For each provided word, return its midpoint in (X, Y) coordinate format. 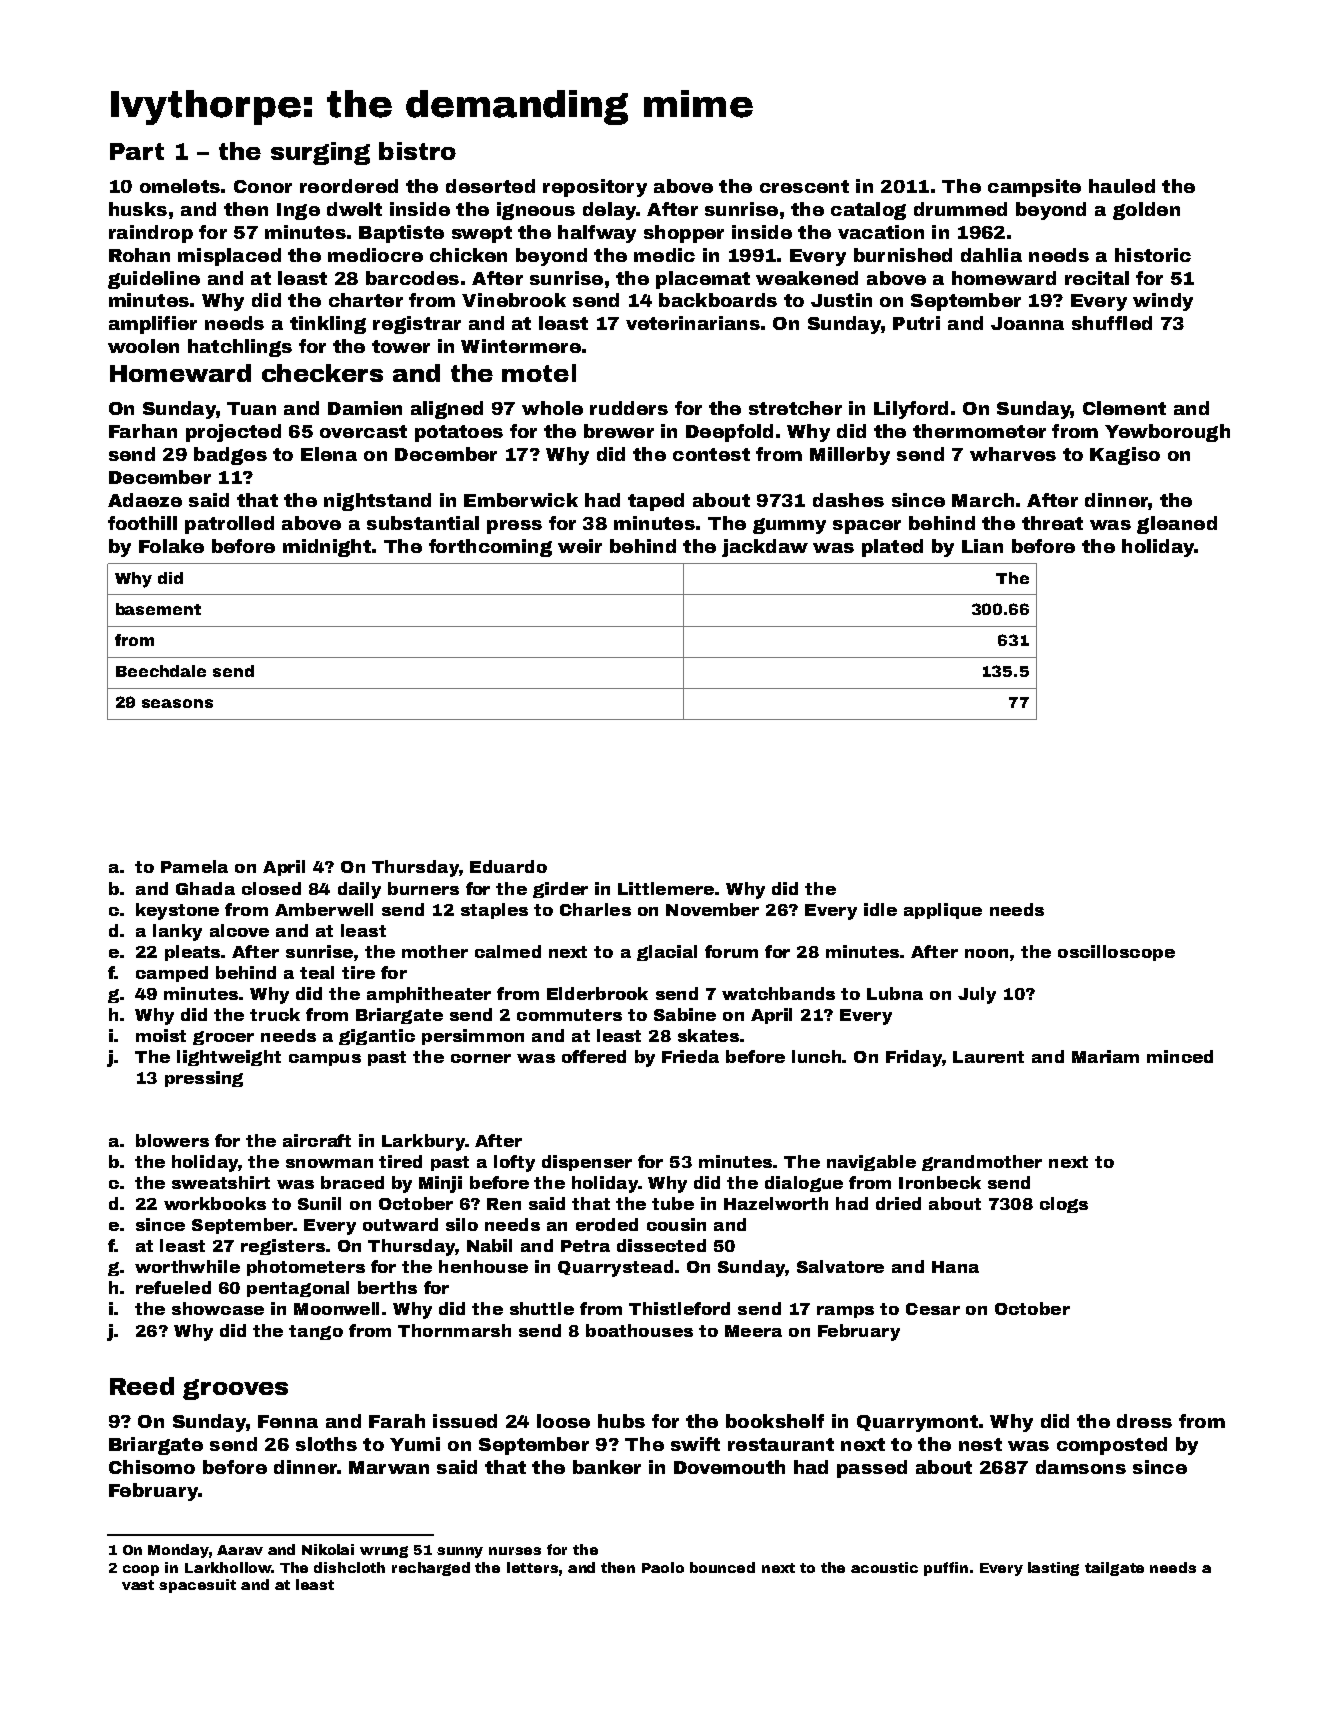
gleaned (1177, 525)
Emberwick (521, 500)
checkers (322, 373)
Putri (916, 323)
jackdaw (765, 548)
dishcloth (349, 1567)
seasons (177, 703)
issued (465, 1421)
